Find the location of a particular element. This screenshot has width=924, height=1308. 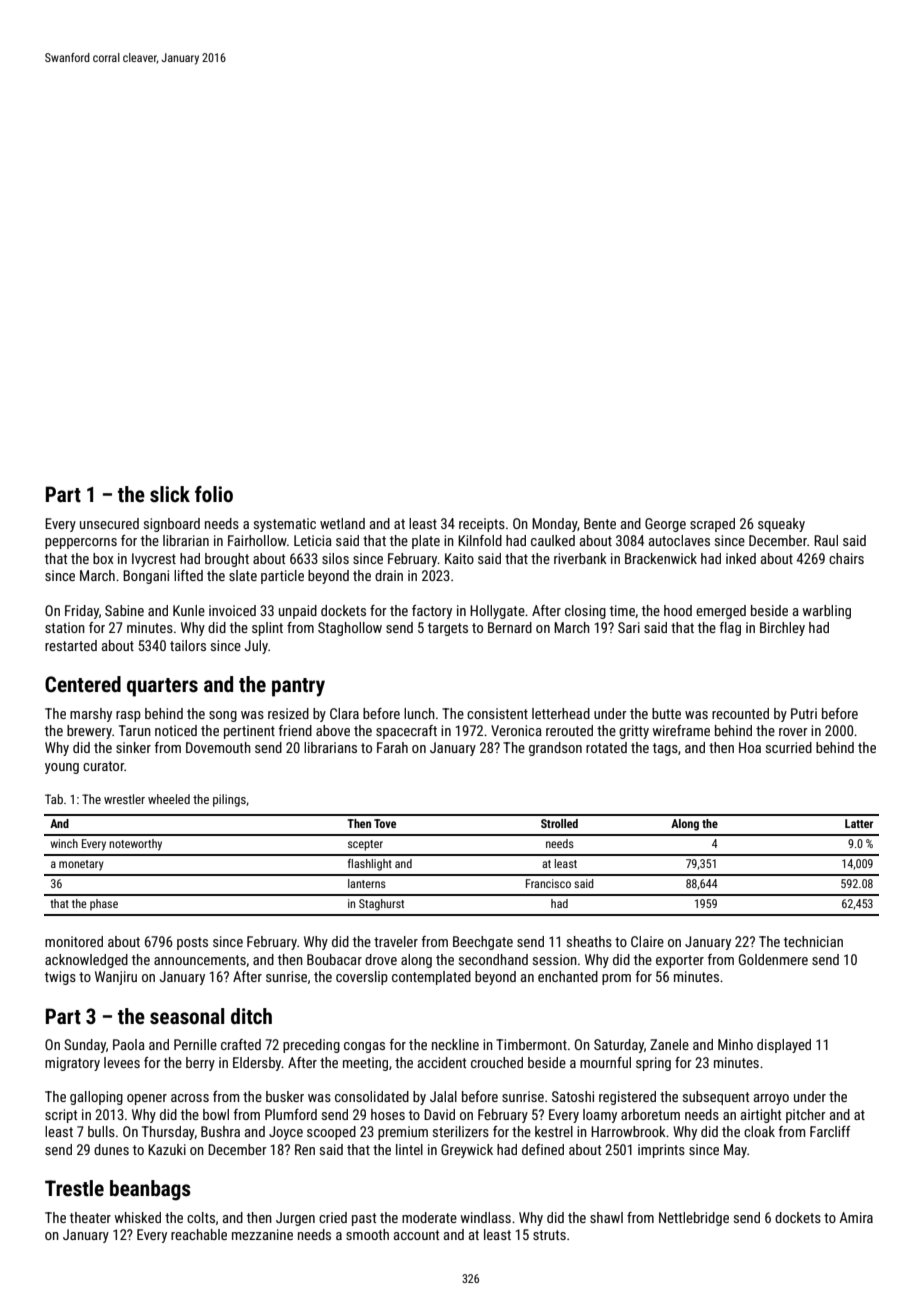

consistent is located at coordinates (497, 713).
